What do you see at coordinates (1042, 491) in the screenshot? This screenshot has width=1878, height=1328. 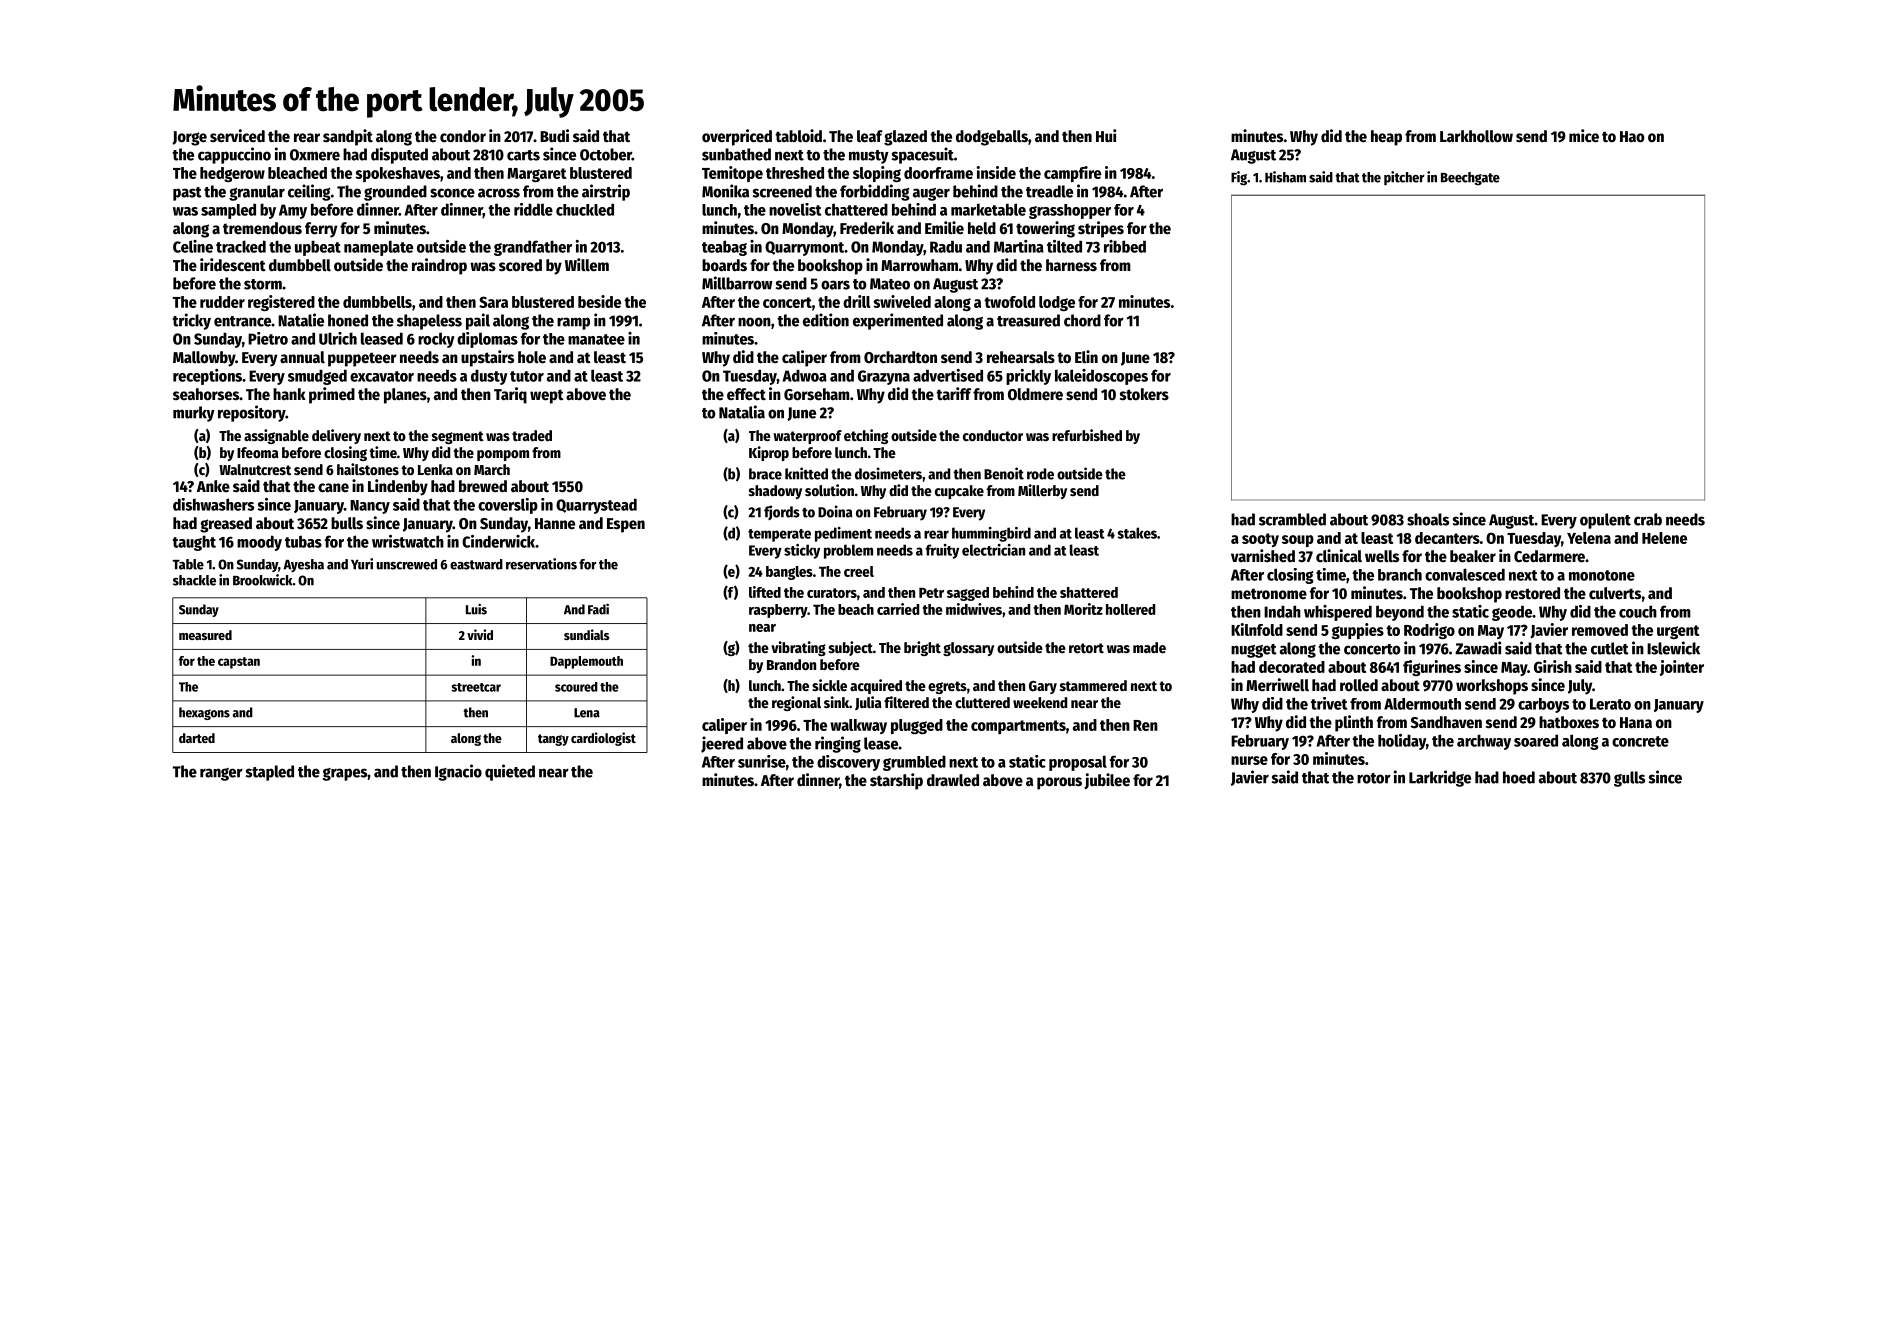 I see `Millerby` at bounding box center [1042, 491].
